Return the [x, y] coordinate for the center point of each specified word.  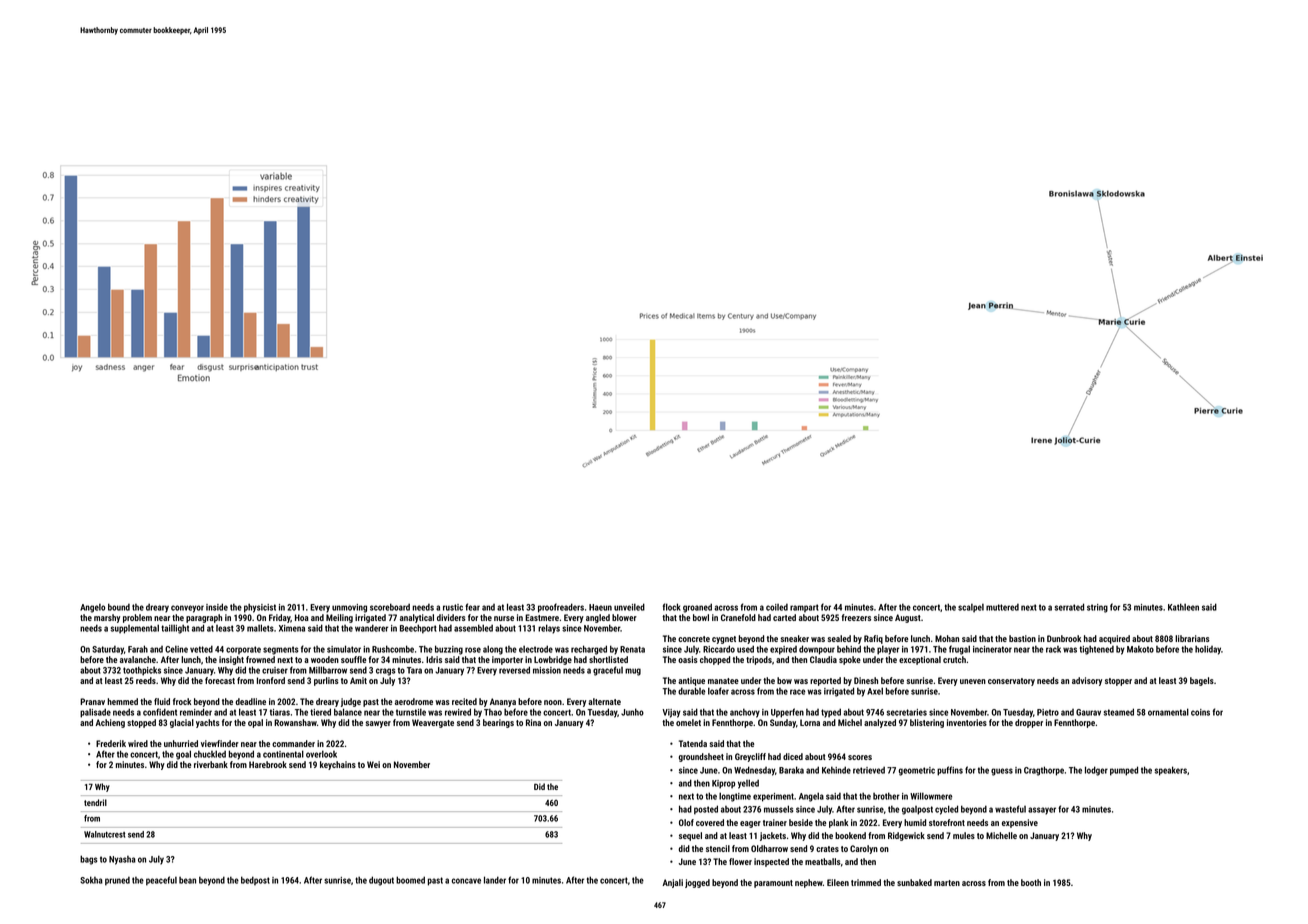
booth [1031, 882]
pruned [117, 881]
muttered [1002, 607]
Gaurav [1088, 712]
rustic [453, 607]
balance [348, 712]
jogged [697, 883]
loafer [718, 691]
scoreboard [390, 607]
